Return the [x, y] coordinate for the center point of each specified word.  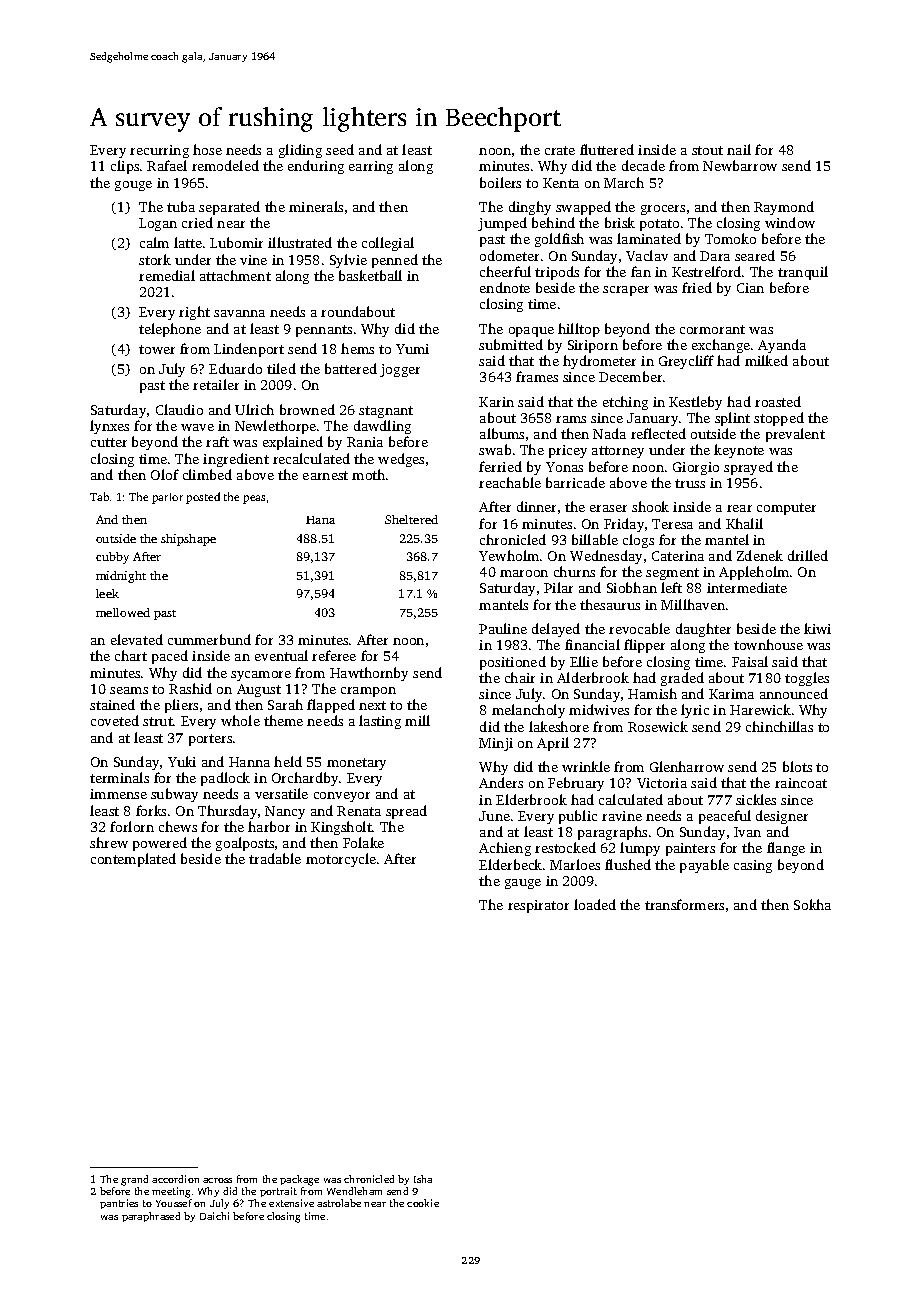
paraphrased [151, 1217]
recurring [159, 151]
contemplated [133, 860]
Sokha [812, 904]
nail [739, 149]
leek [107, 593]
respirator [538, 906]
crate [560, 150]
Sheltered [411, 519]
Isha [423, 1179]
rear [739, 508]
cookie [423, 1203]
